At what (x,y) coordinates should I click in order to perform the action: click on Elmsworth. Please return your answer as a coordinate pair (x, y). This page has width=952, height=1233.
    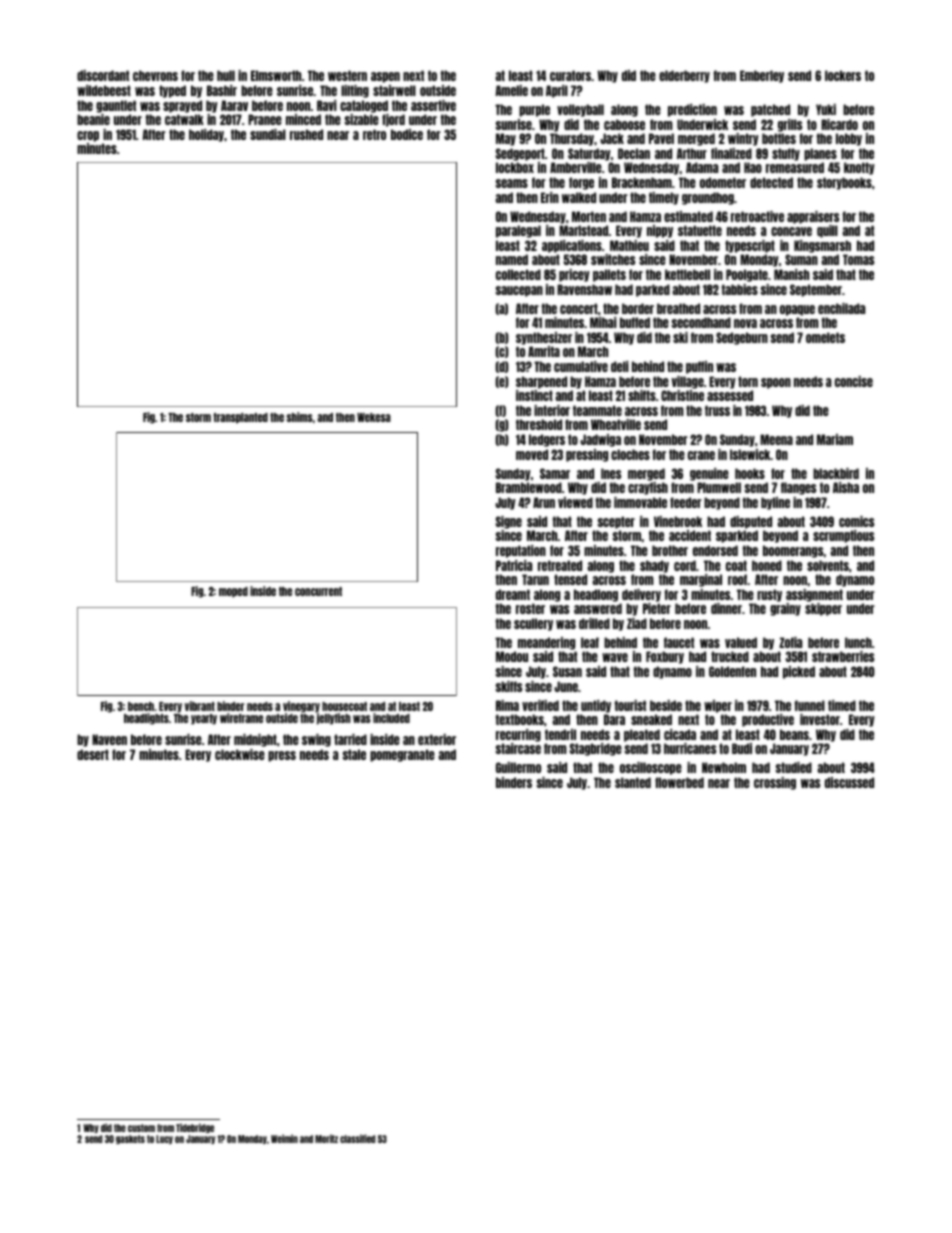
    Looking at the image, I should click on (276, 75).
